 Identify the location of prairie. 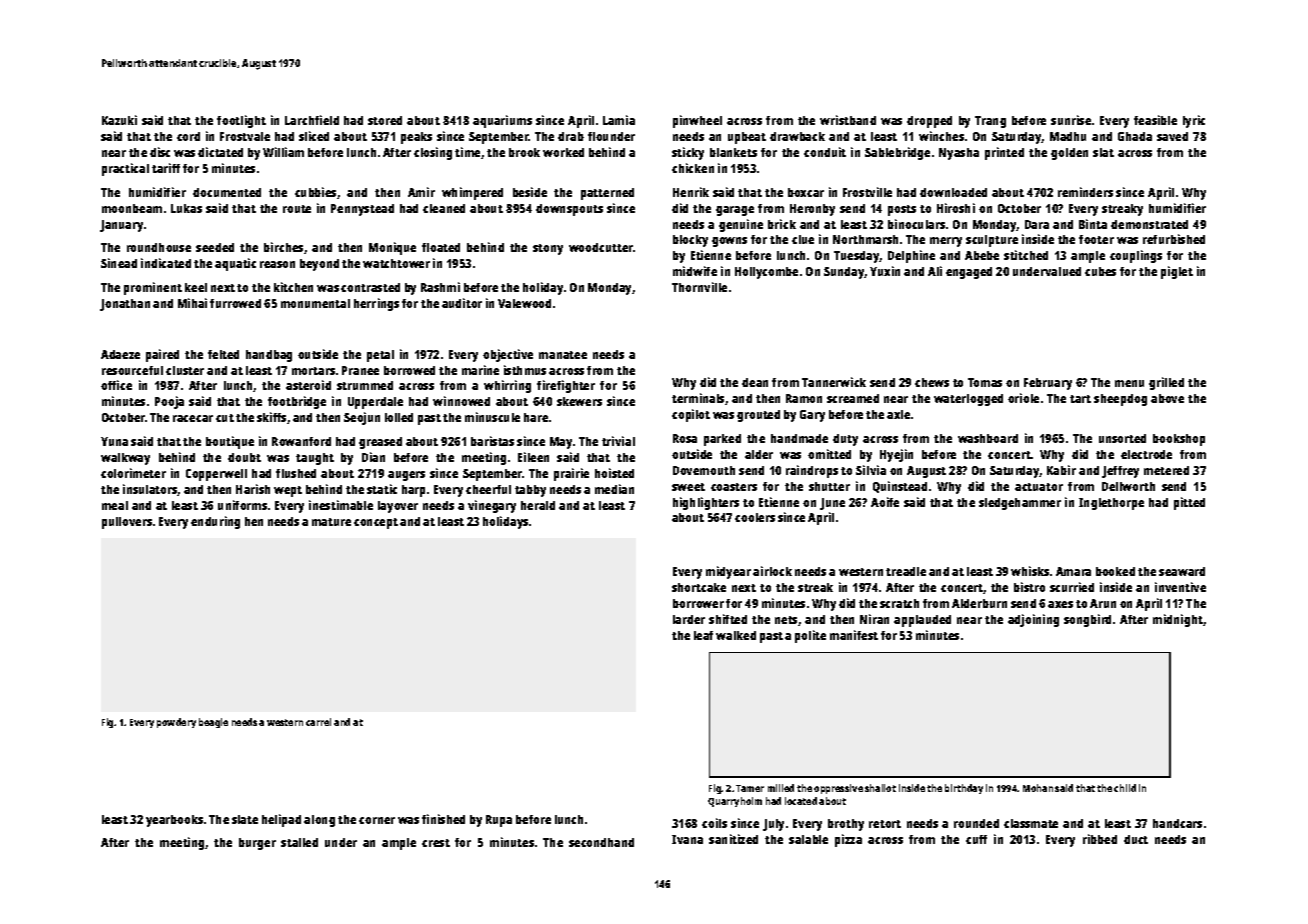
(571, 474).
